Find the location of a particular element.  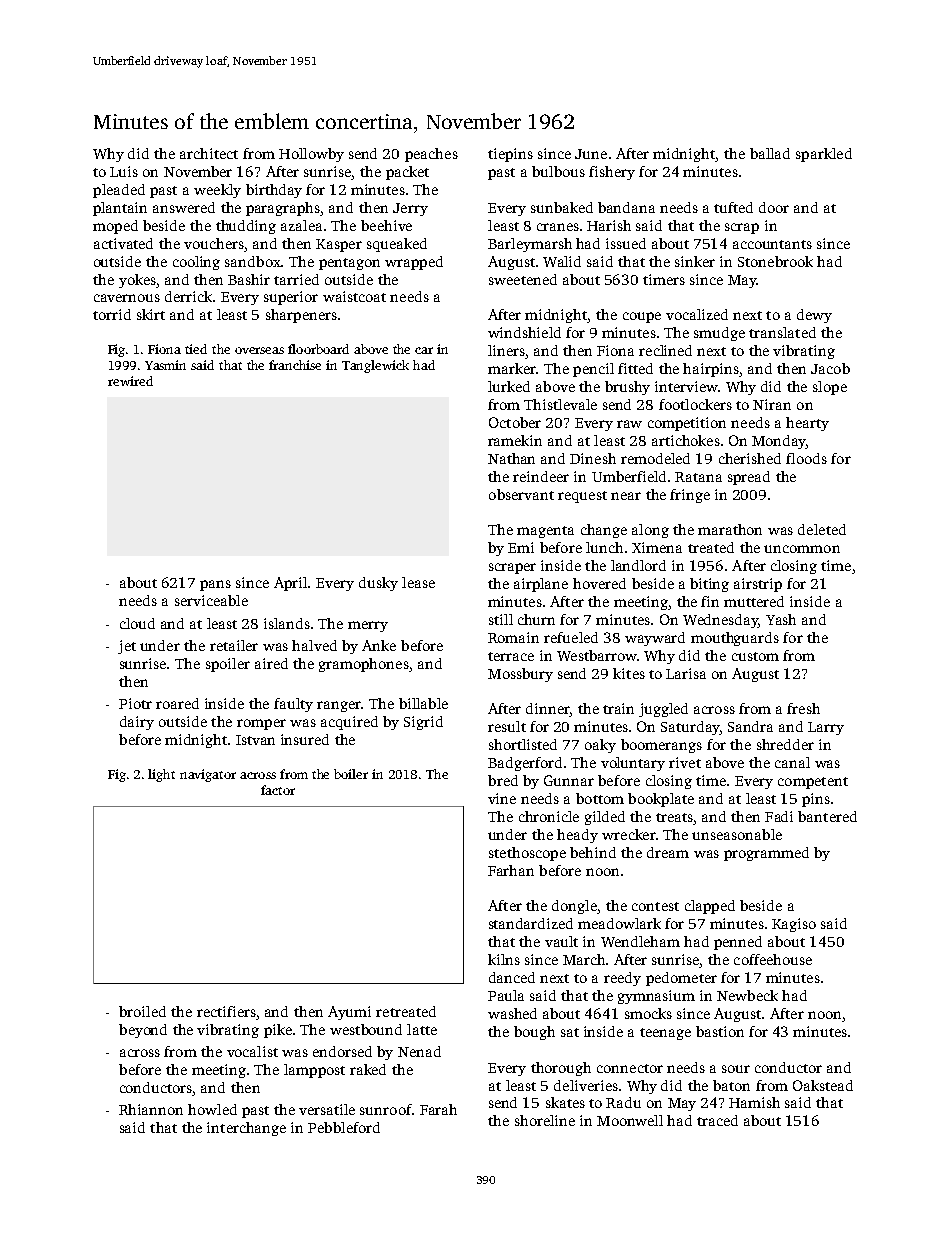

Barleymarsh is located at coordinates (530, 245).
